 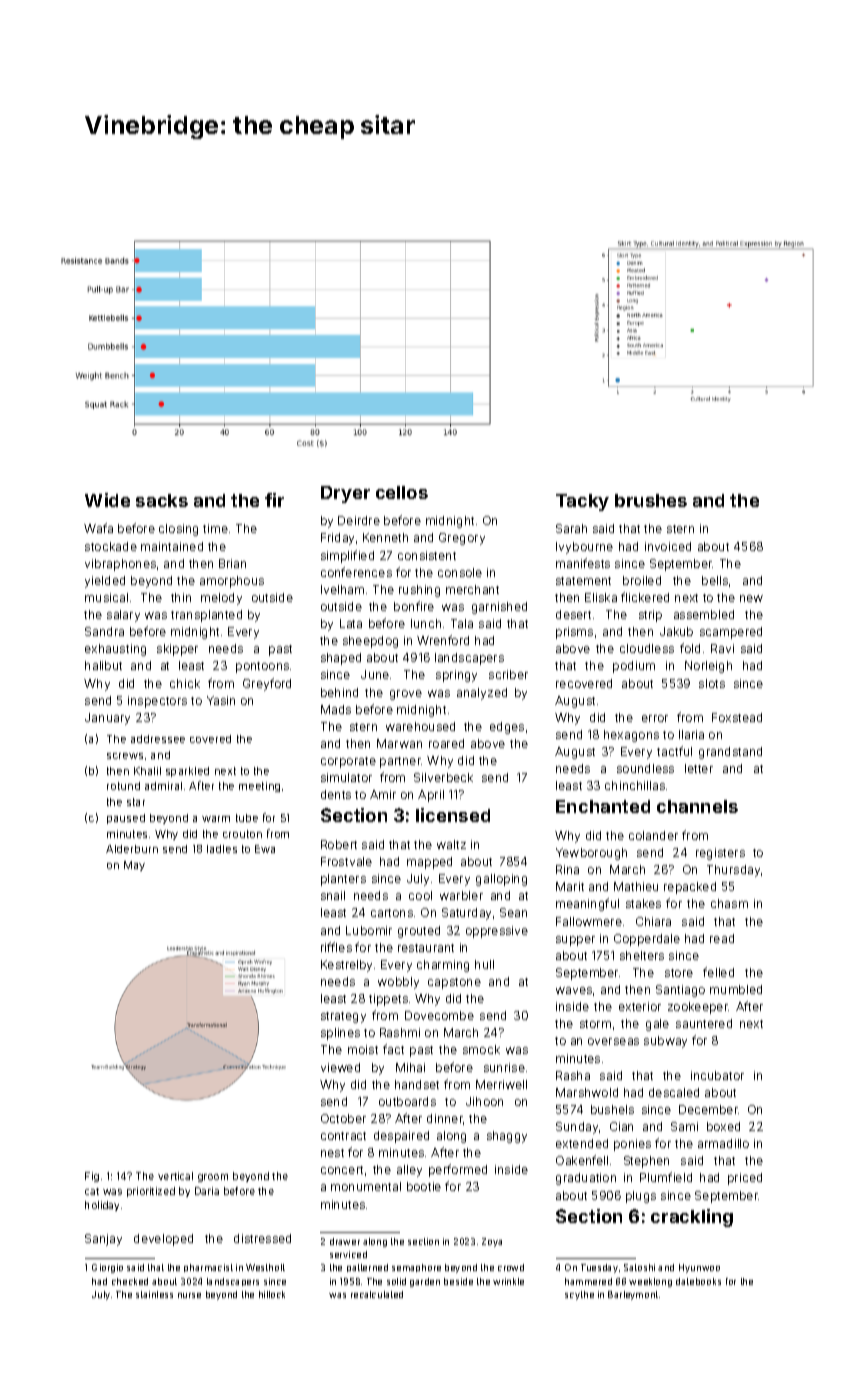 I want to click on hexagons, so click(x=631, y=736).
